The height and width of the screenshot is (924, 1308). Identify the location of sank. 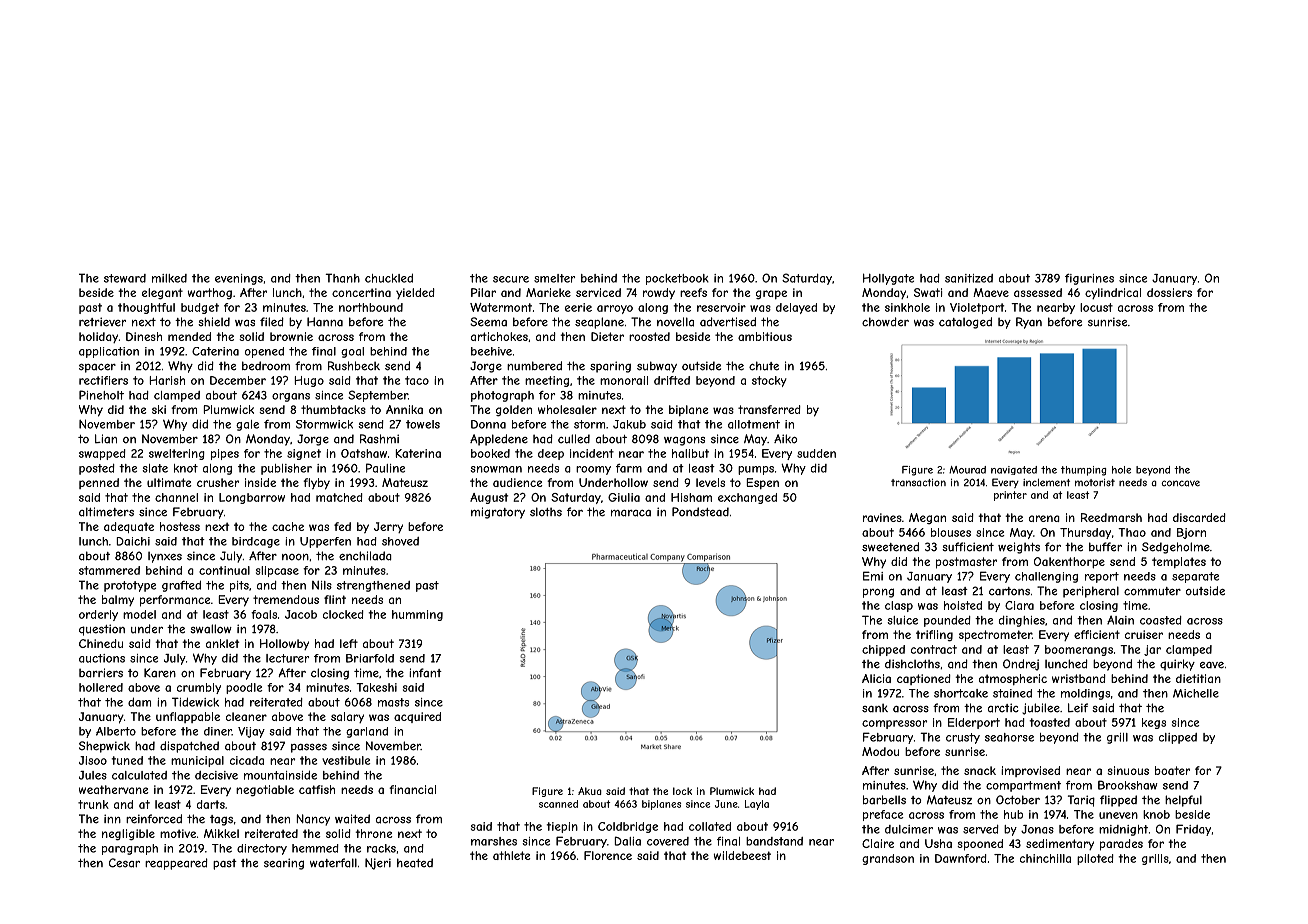
(875, 708).
